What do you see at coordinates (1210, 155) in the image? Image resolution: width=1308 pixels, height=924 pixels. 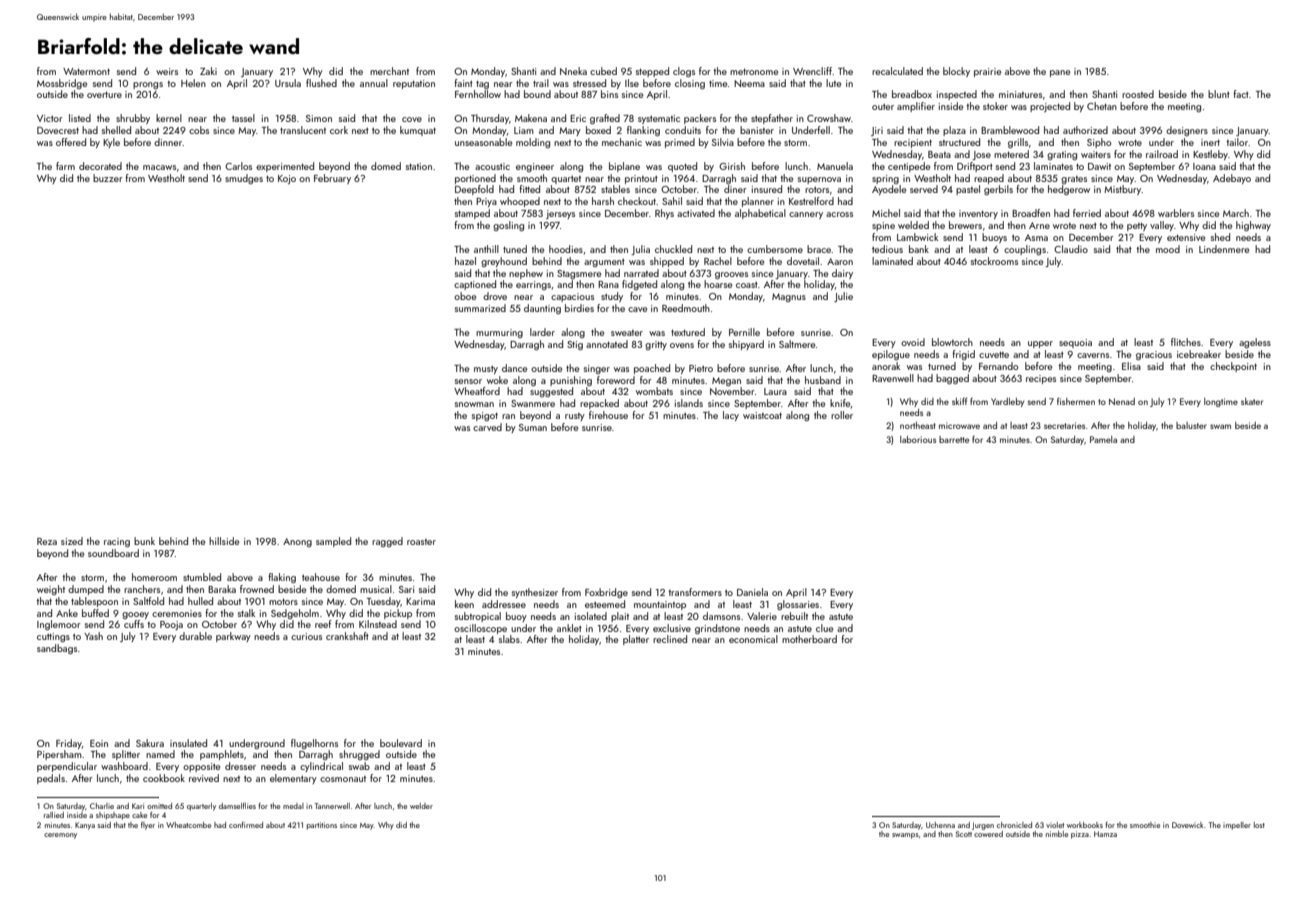 I see `Kestleby` at bounding box center [1210, 155].
